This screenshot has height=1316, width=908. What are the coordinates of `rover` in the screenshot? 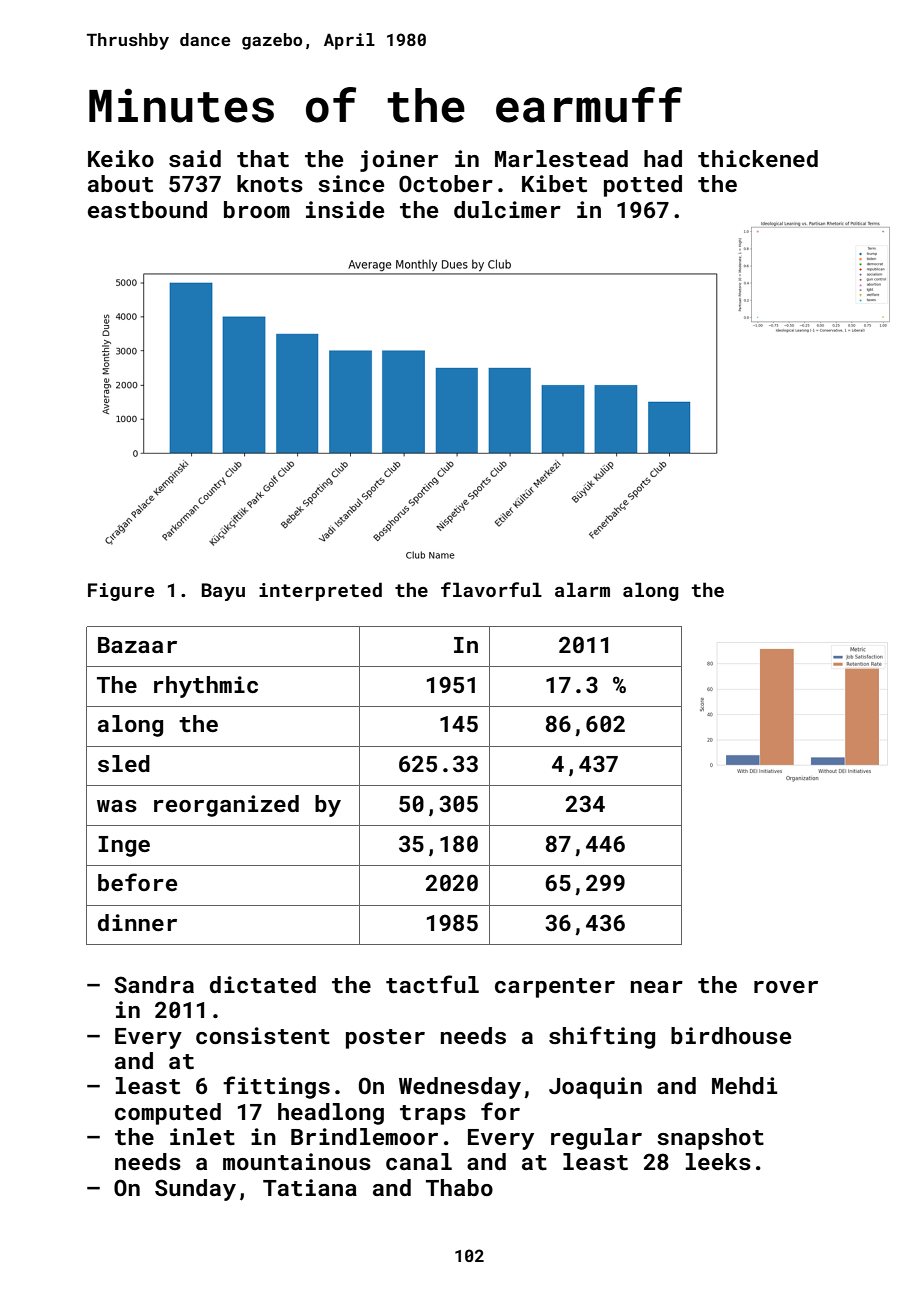 It's located at (786, 987).
